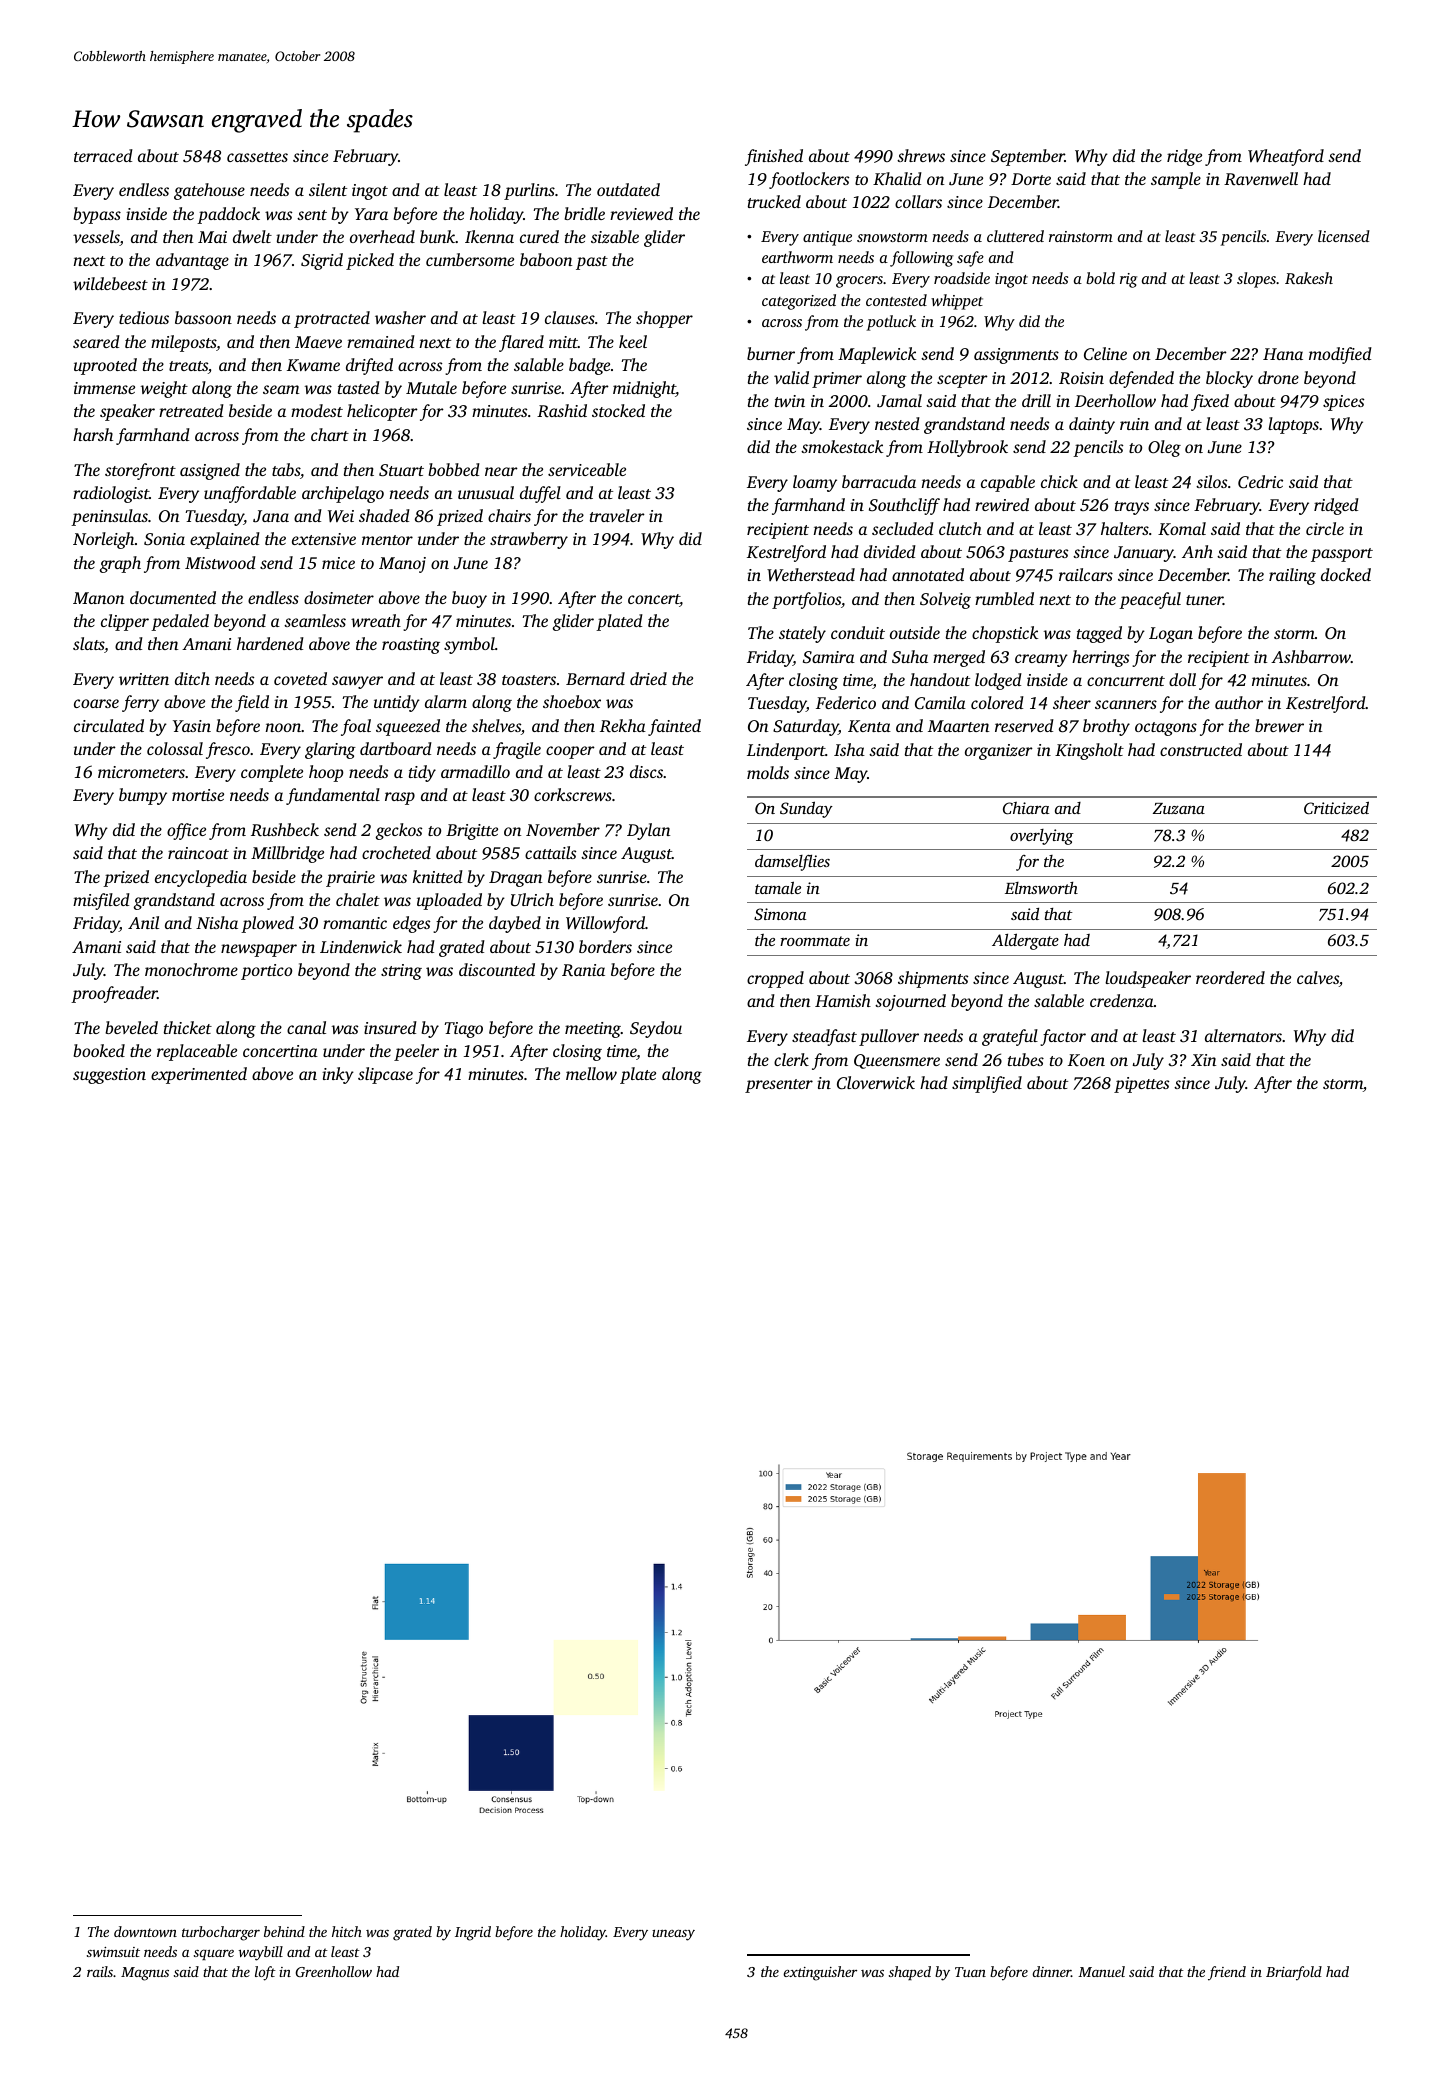 This document has width=1450, height=2100. I want to click on terraced, so click(103, 155).
